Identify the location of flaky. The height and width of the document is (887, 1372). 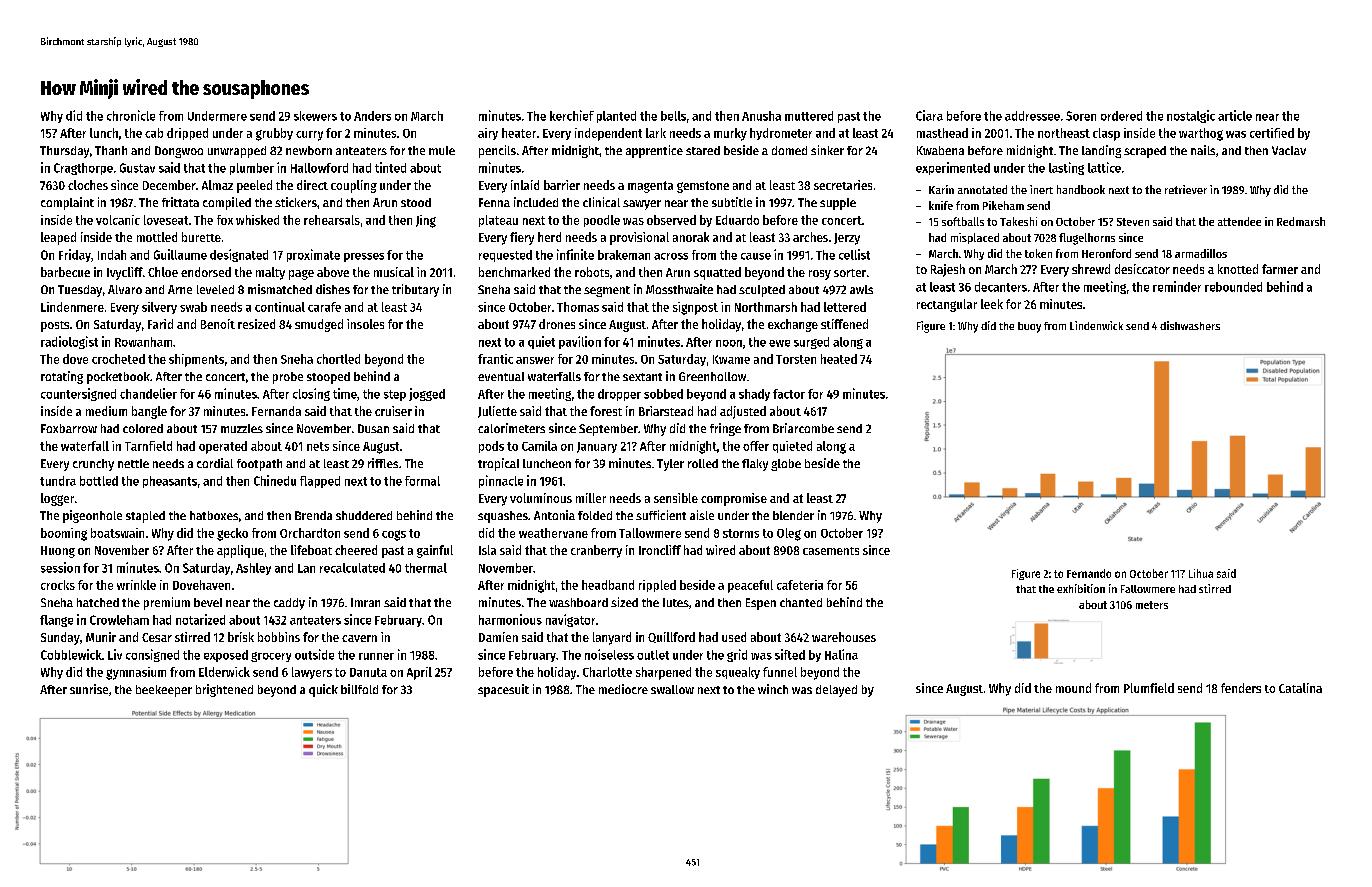
(755, 465).
